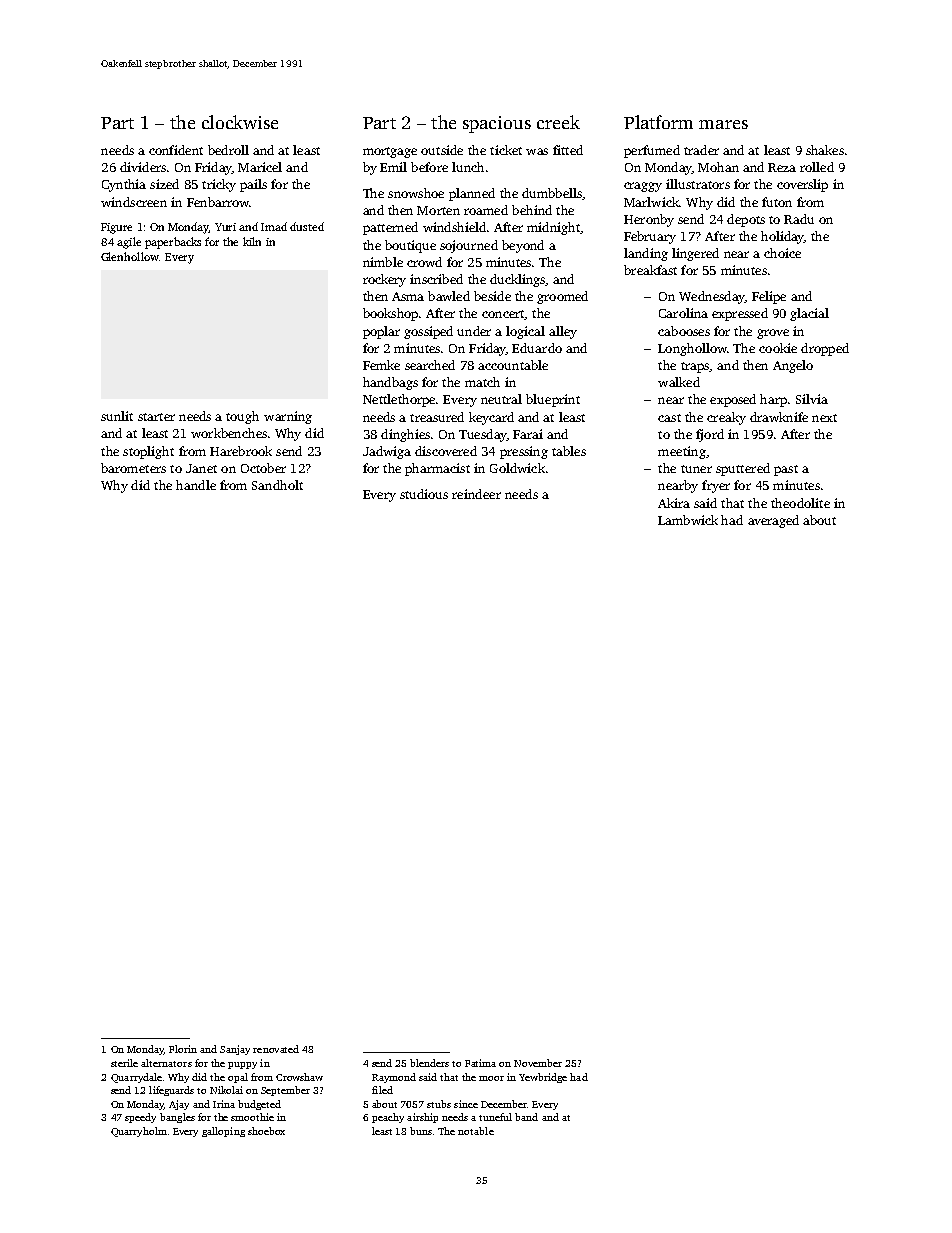 Image resolution: width=952 pixels, height=1233 pixels. What do you see at coordinates (437, 417) in the page?
I see `treasured` at bounding box center [437, 417].
